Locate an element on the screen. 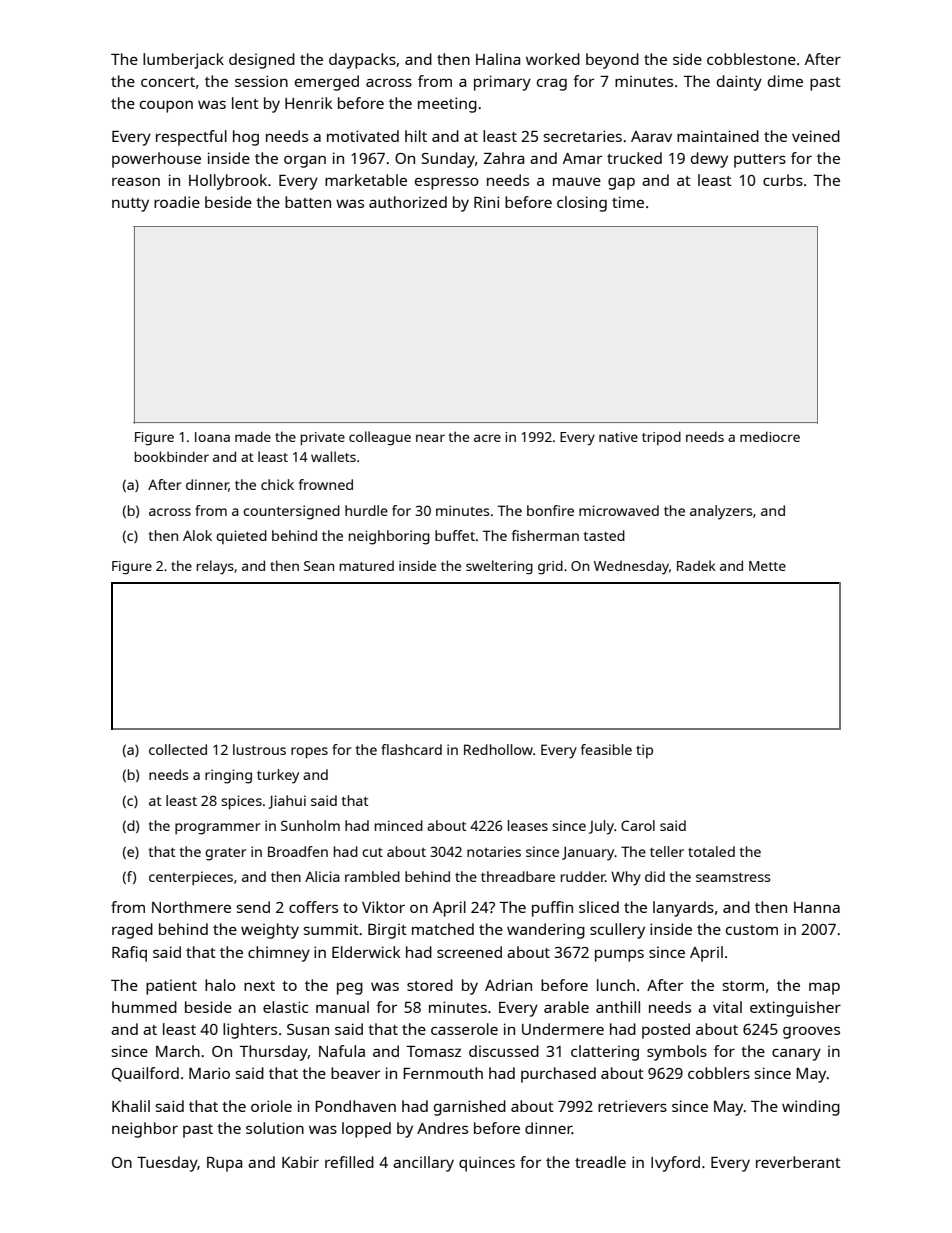 This screenshot has width=952, height=1233. peg is located at coordinates (350, 988).
